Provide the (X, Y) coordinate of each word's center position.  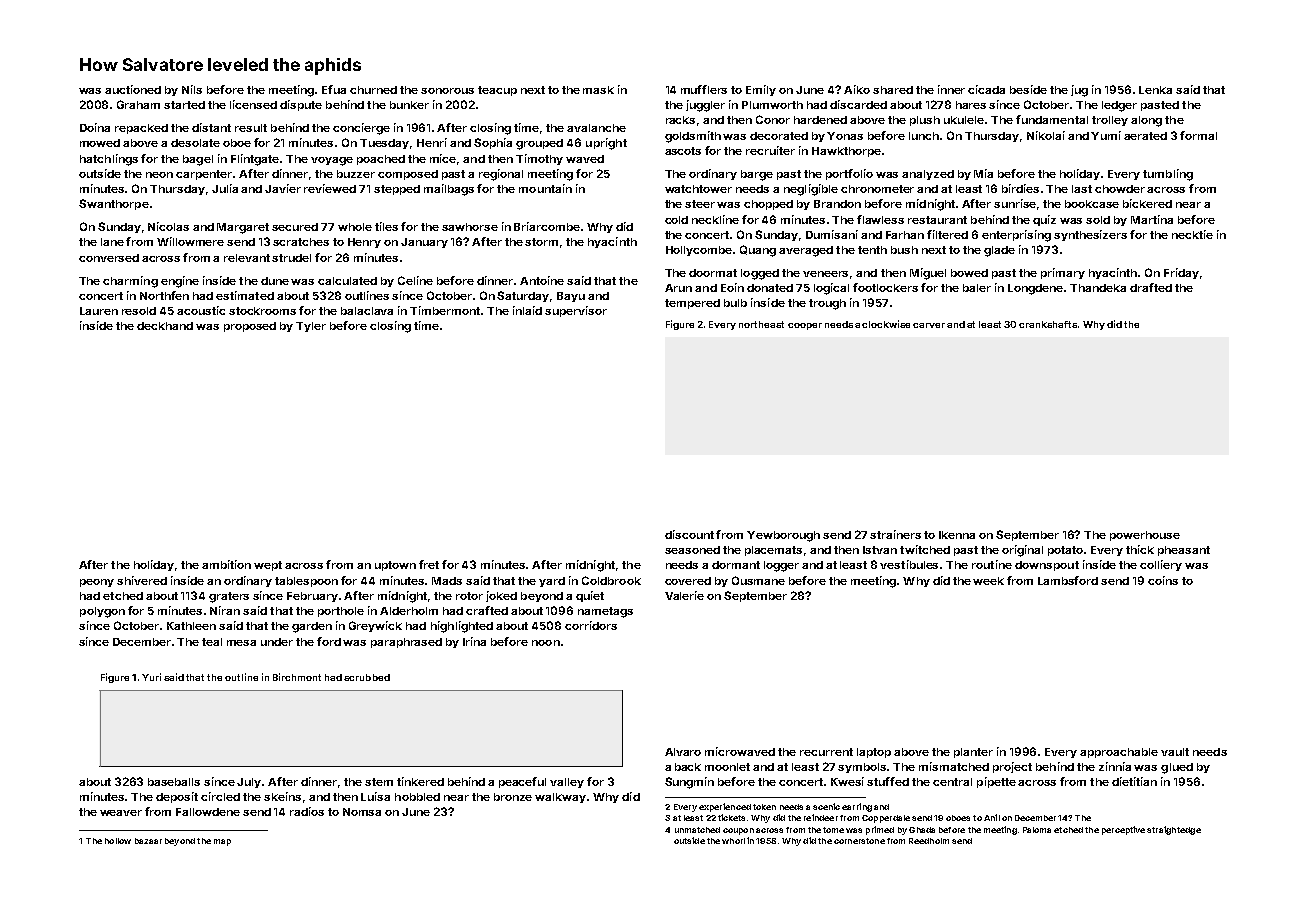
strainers (895, 534)
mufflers (704, 89)
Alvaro (683, 752)
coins (1163, 580)
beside (1028, 89)
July (250, 783)
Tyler (311, 327)
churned (373, 90)
